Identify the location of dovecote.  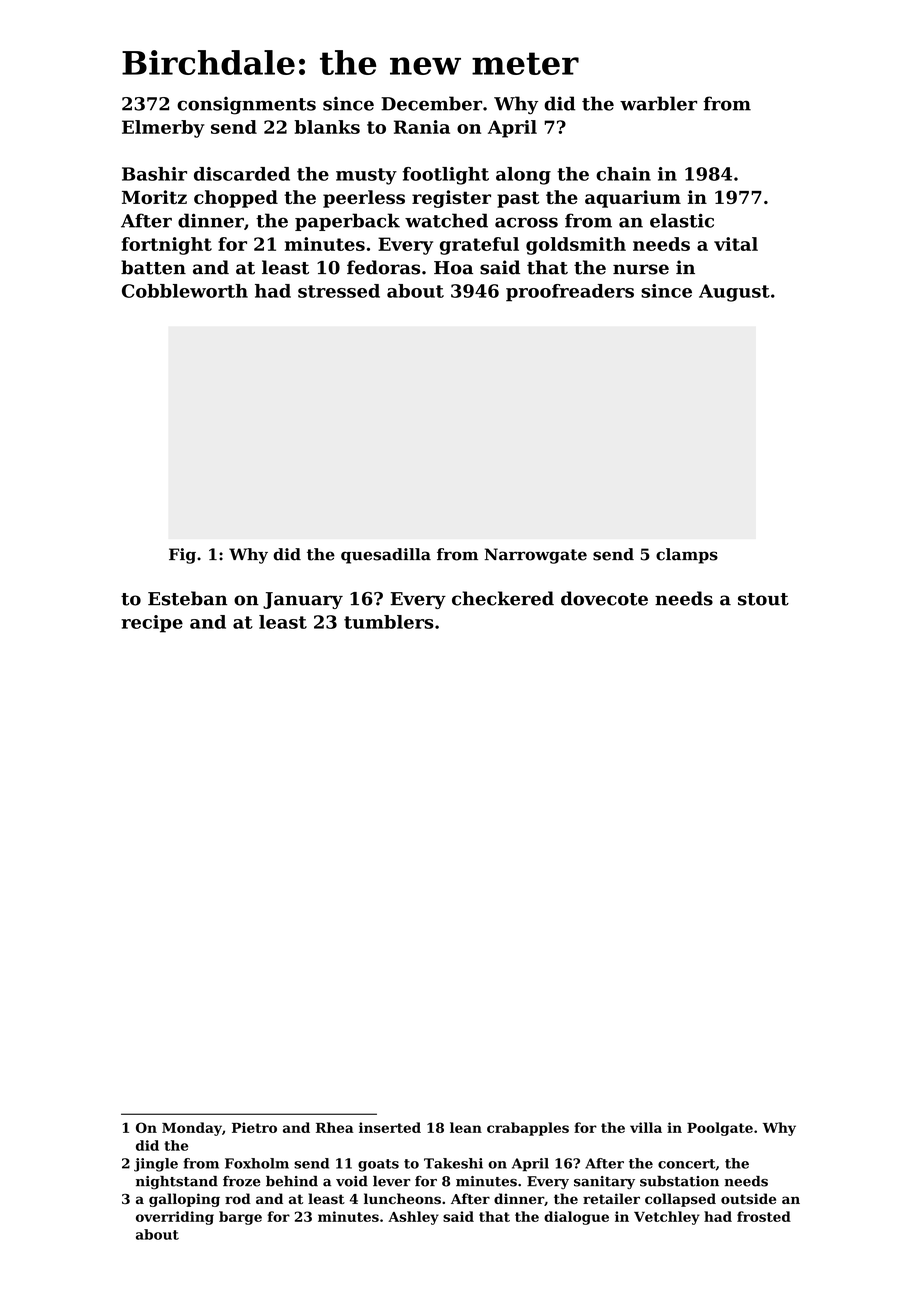
(604, 598).
